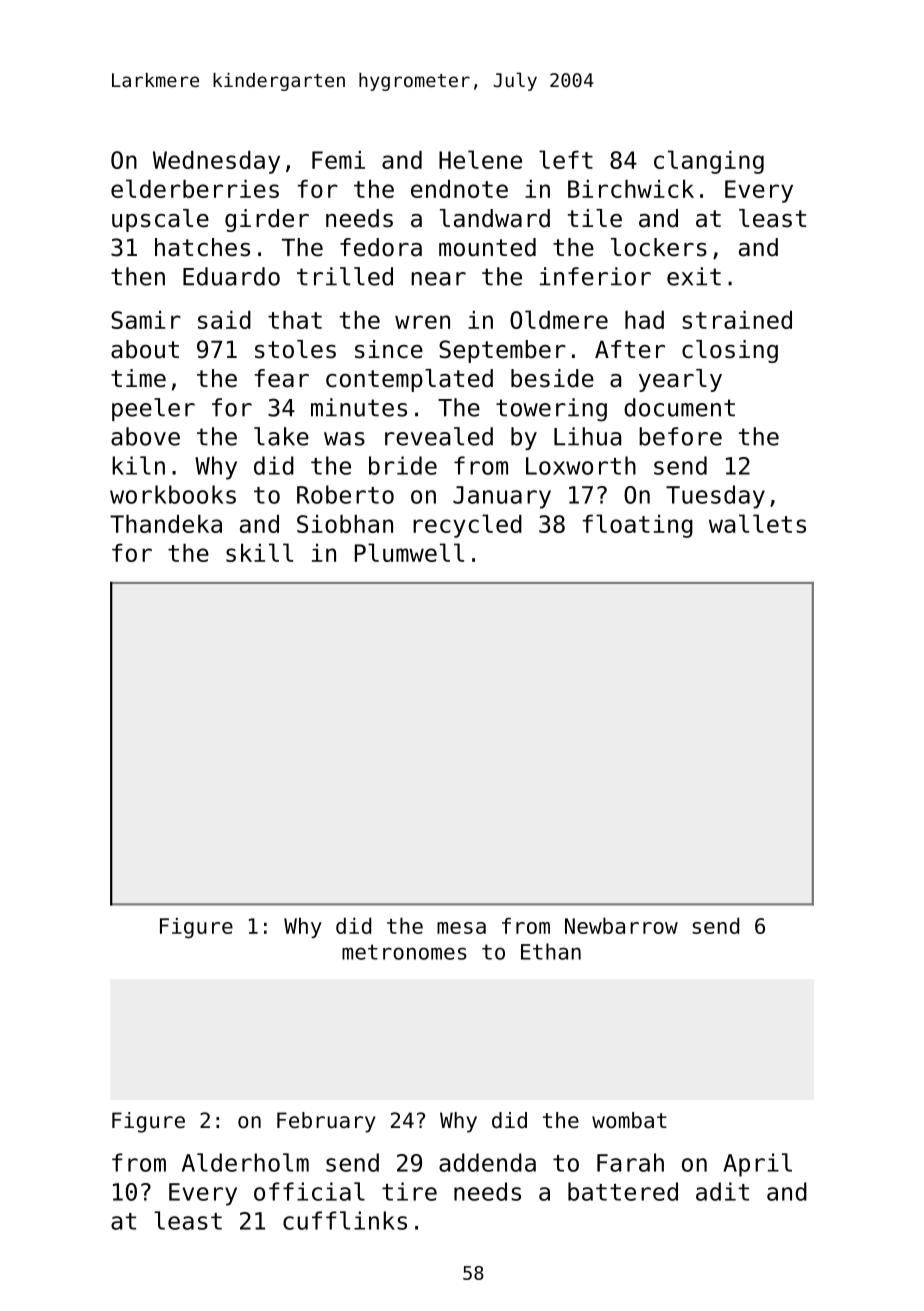  Describe the element at coordinates (461, 928) in the document. I see `mesa` at that location.
